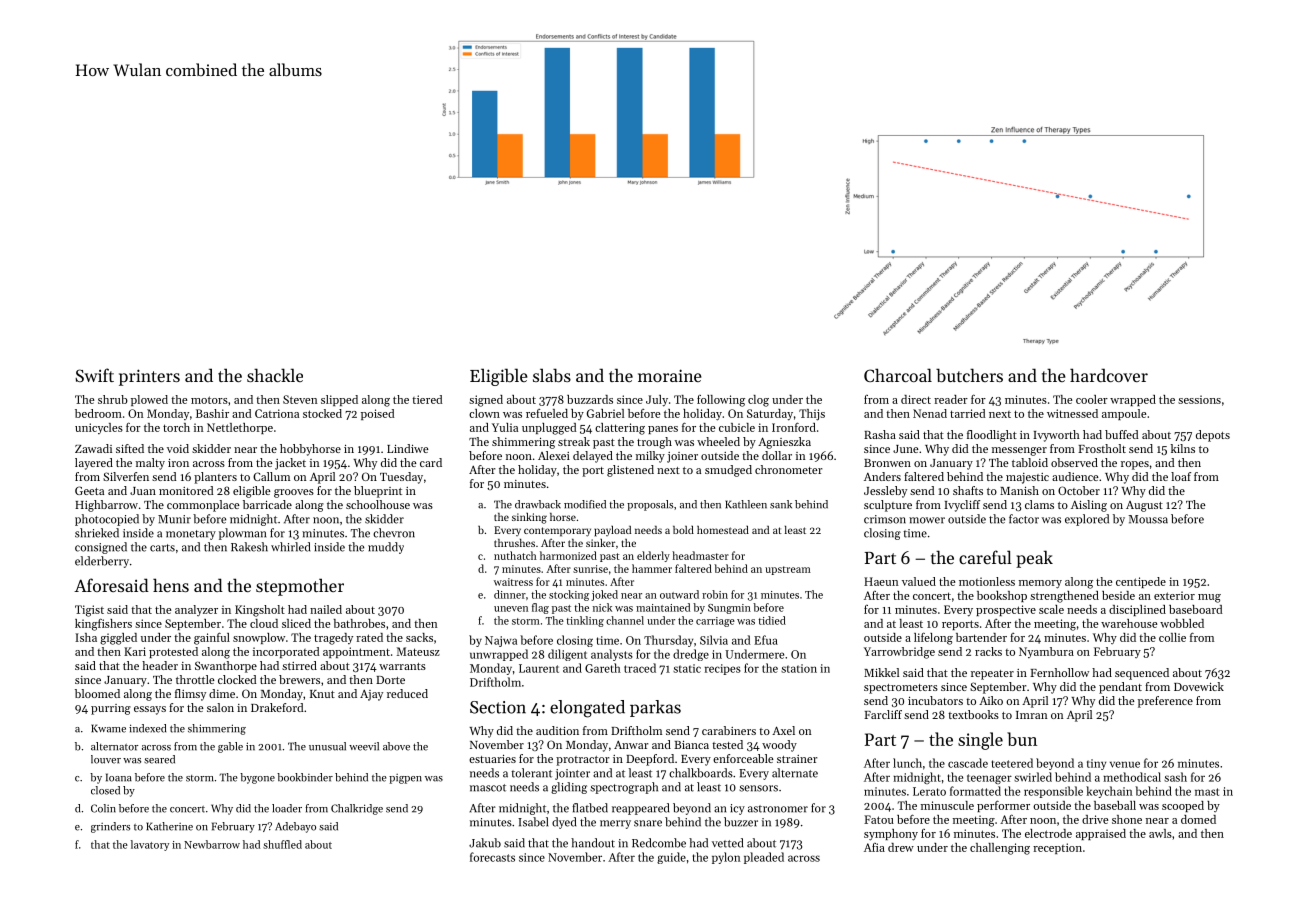 Image resolution: width=1308 pixels, height=924 pixels. I want to click on tragedy, so click(333, 639).
